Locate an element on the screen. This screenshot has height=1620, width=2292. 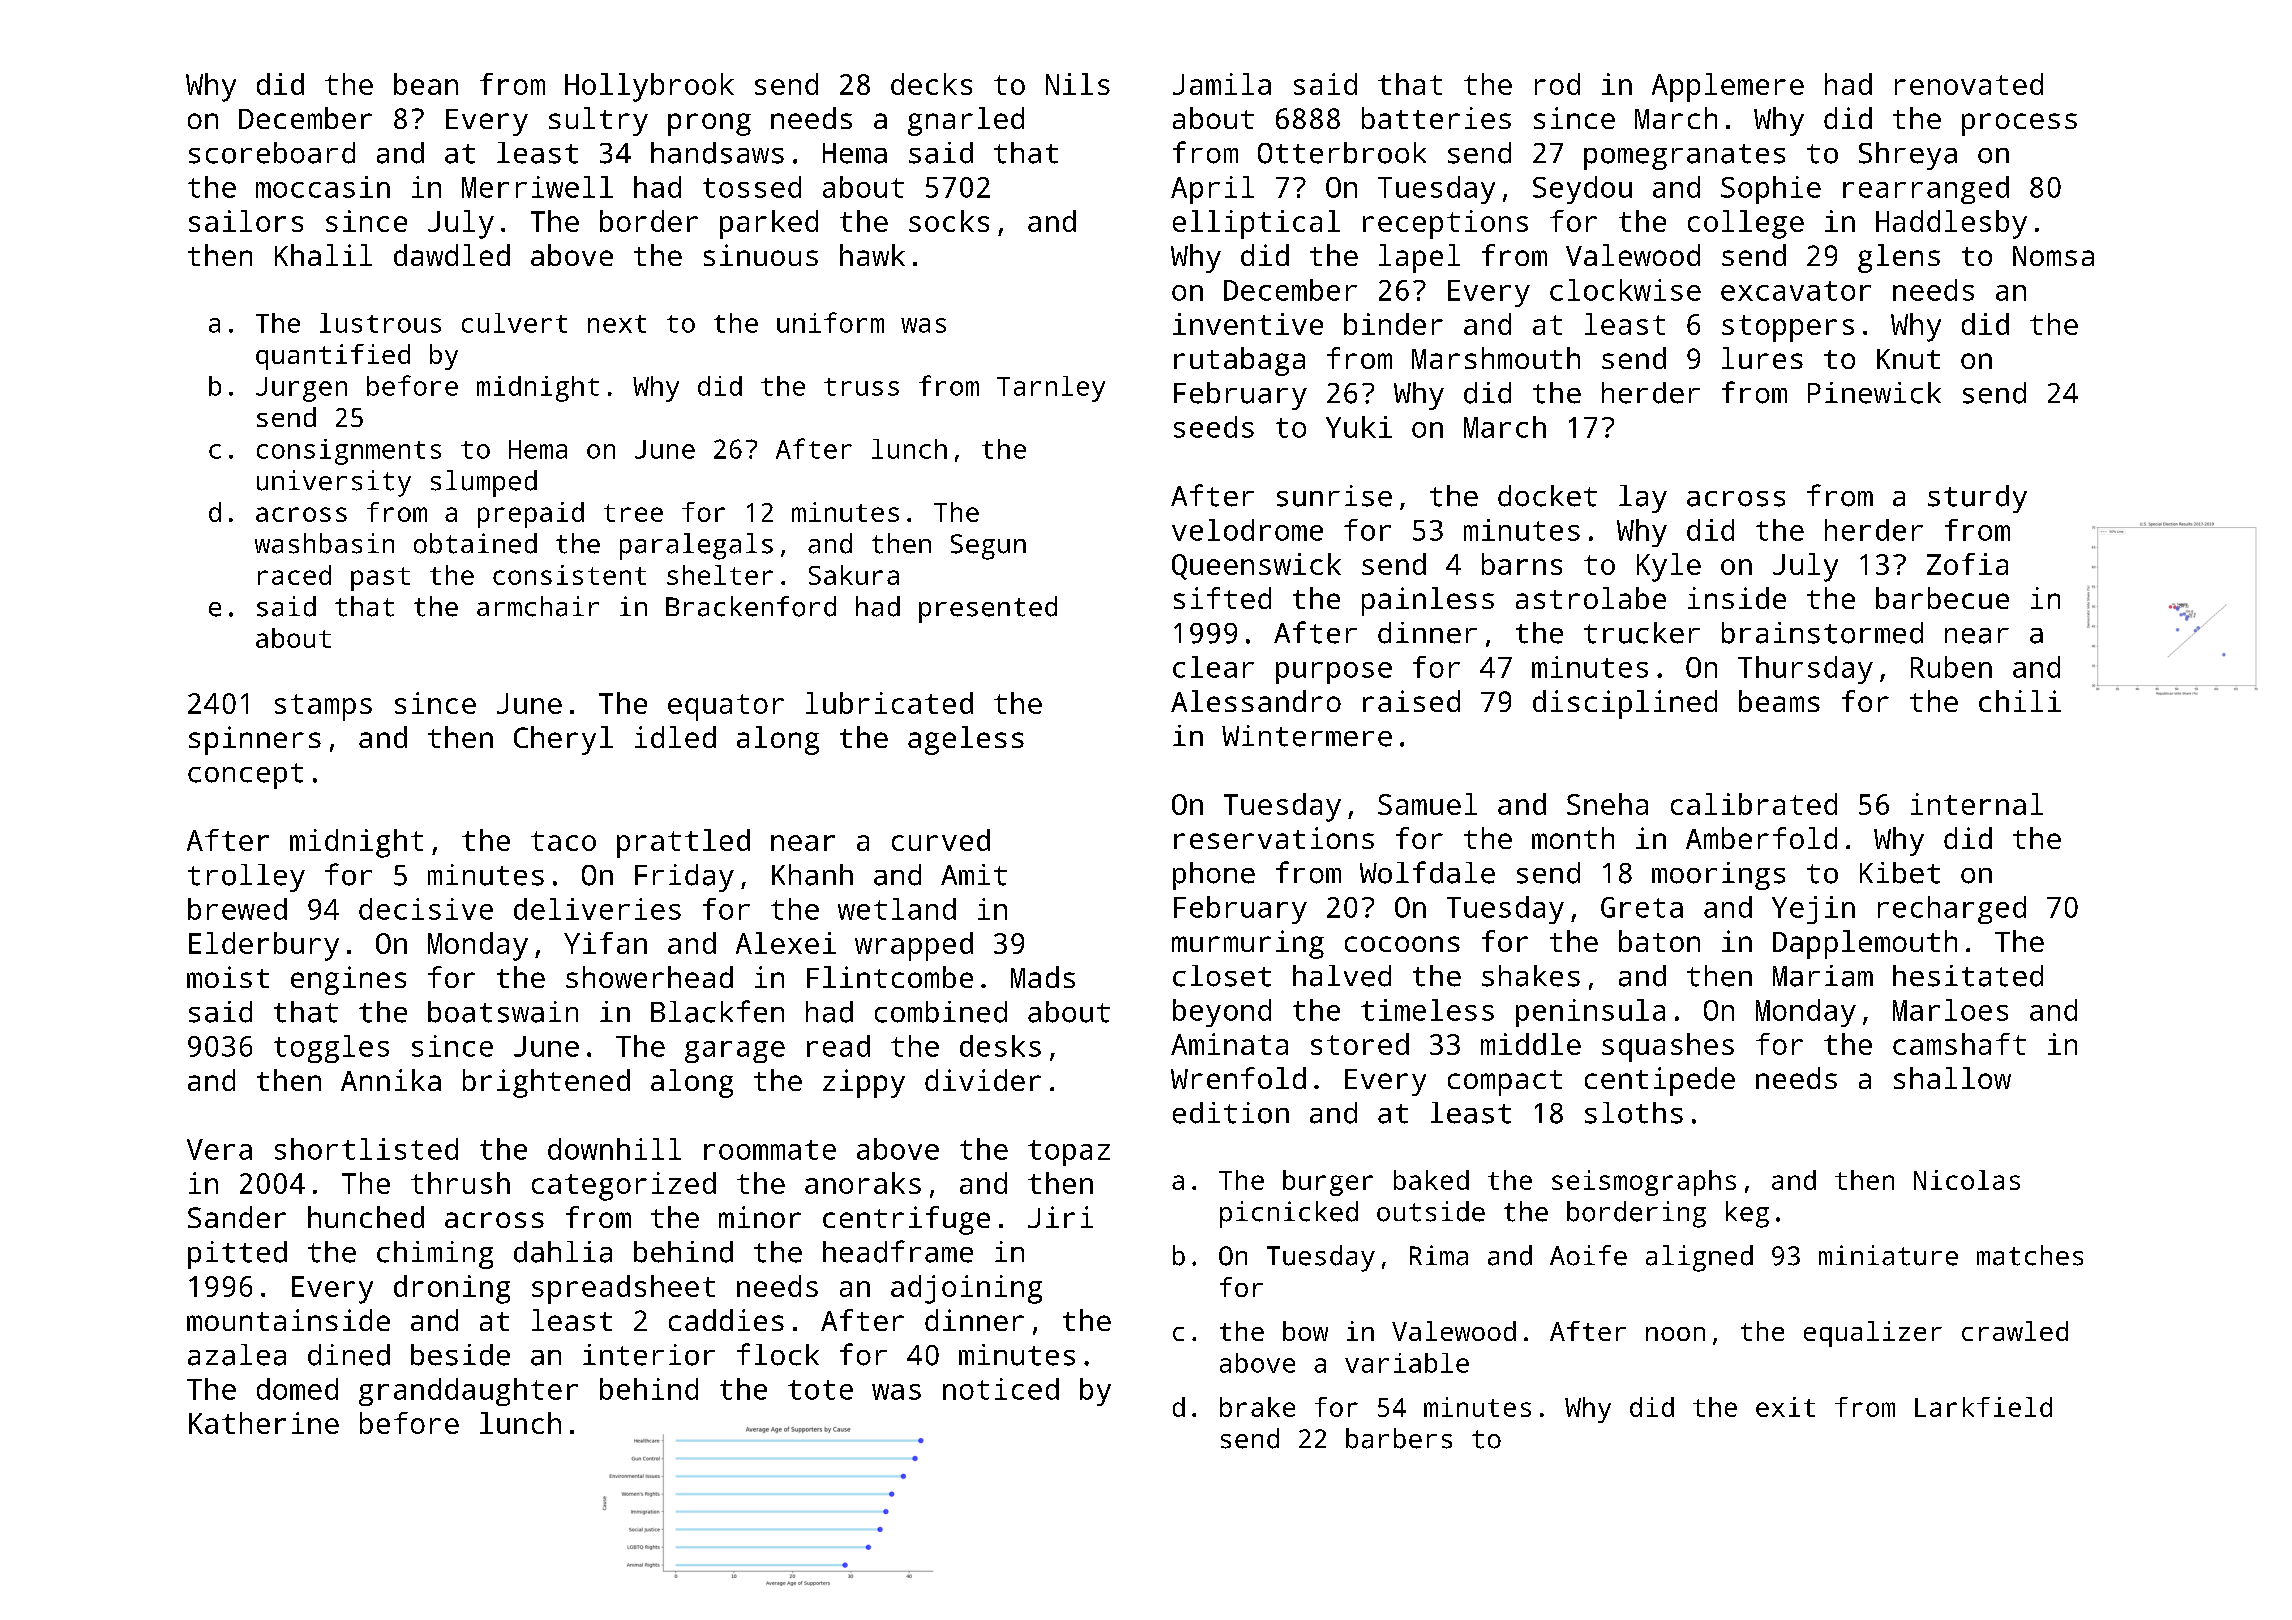
concept is located at coordinates (245, 776).
